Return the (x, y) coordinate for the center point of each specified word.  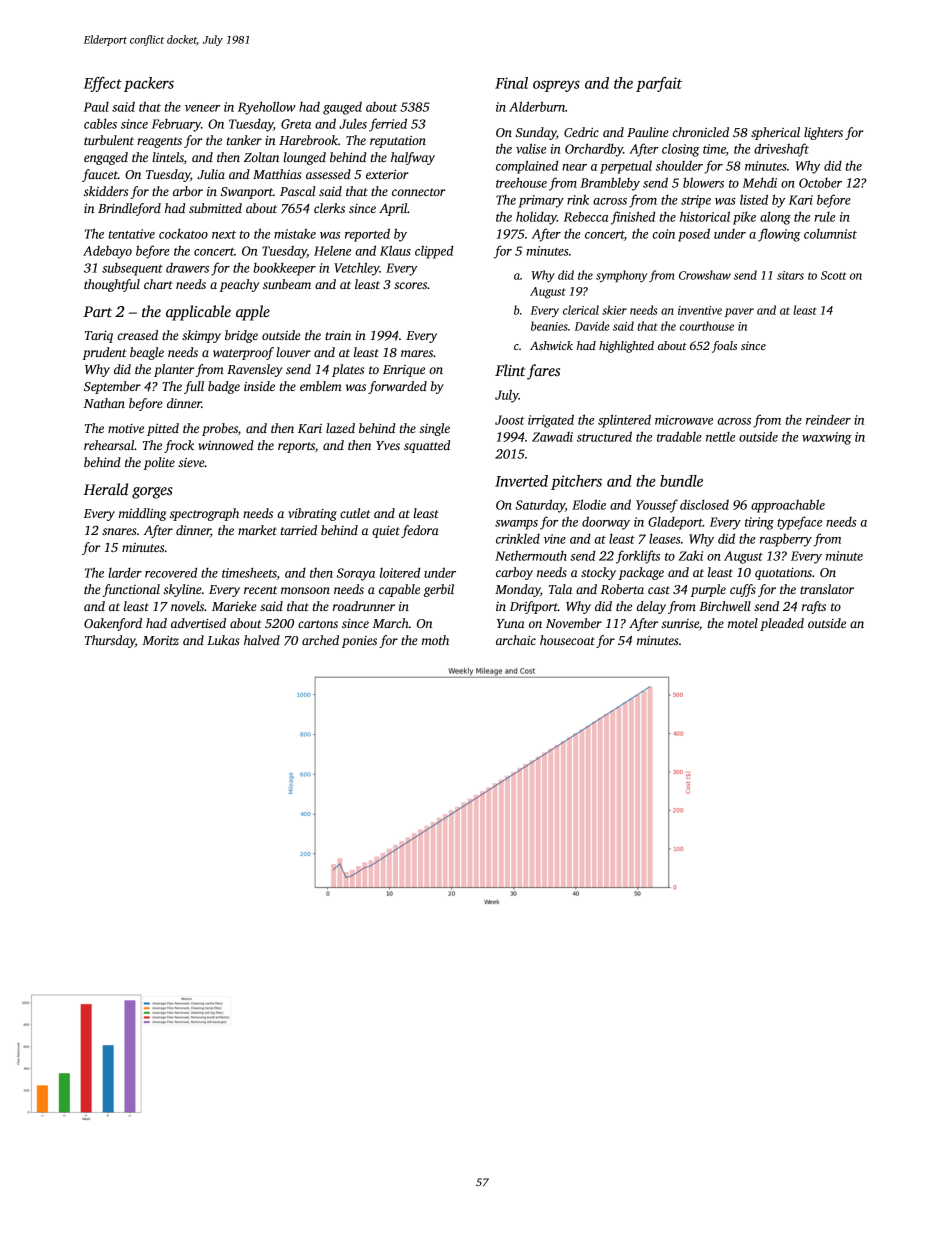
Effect (103, 84)
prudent (105, 353)
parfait (659, 84)
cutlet (355, 513)
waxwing (827, 438)
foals (724, 347)
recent (260, 590)
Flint (510, 370)
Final (511, 83)
